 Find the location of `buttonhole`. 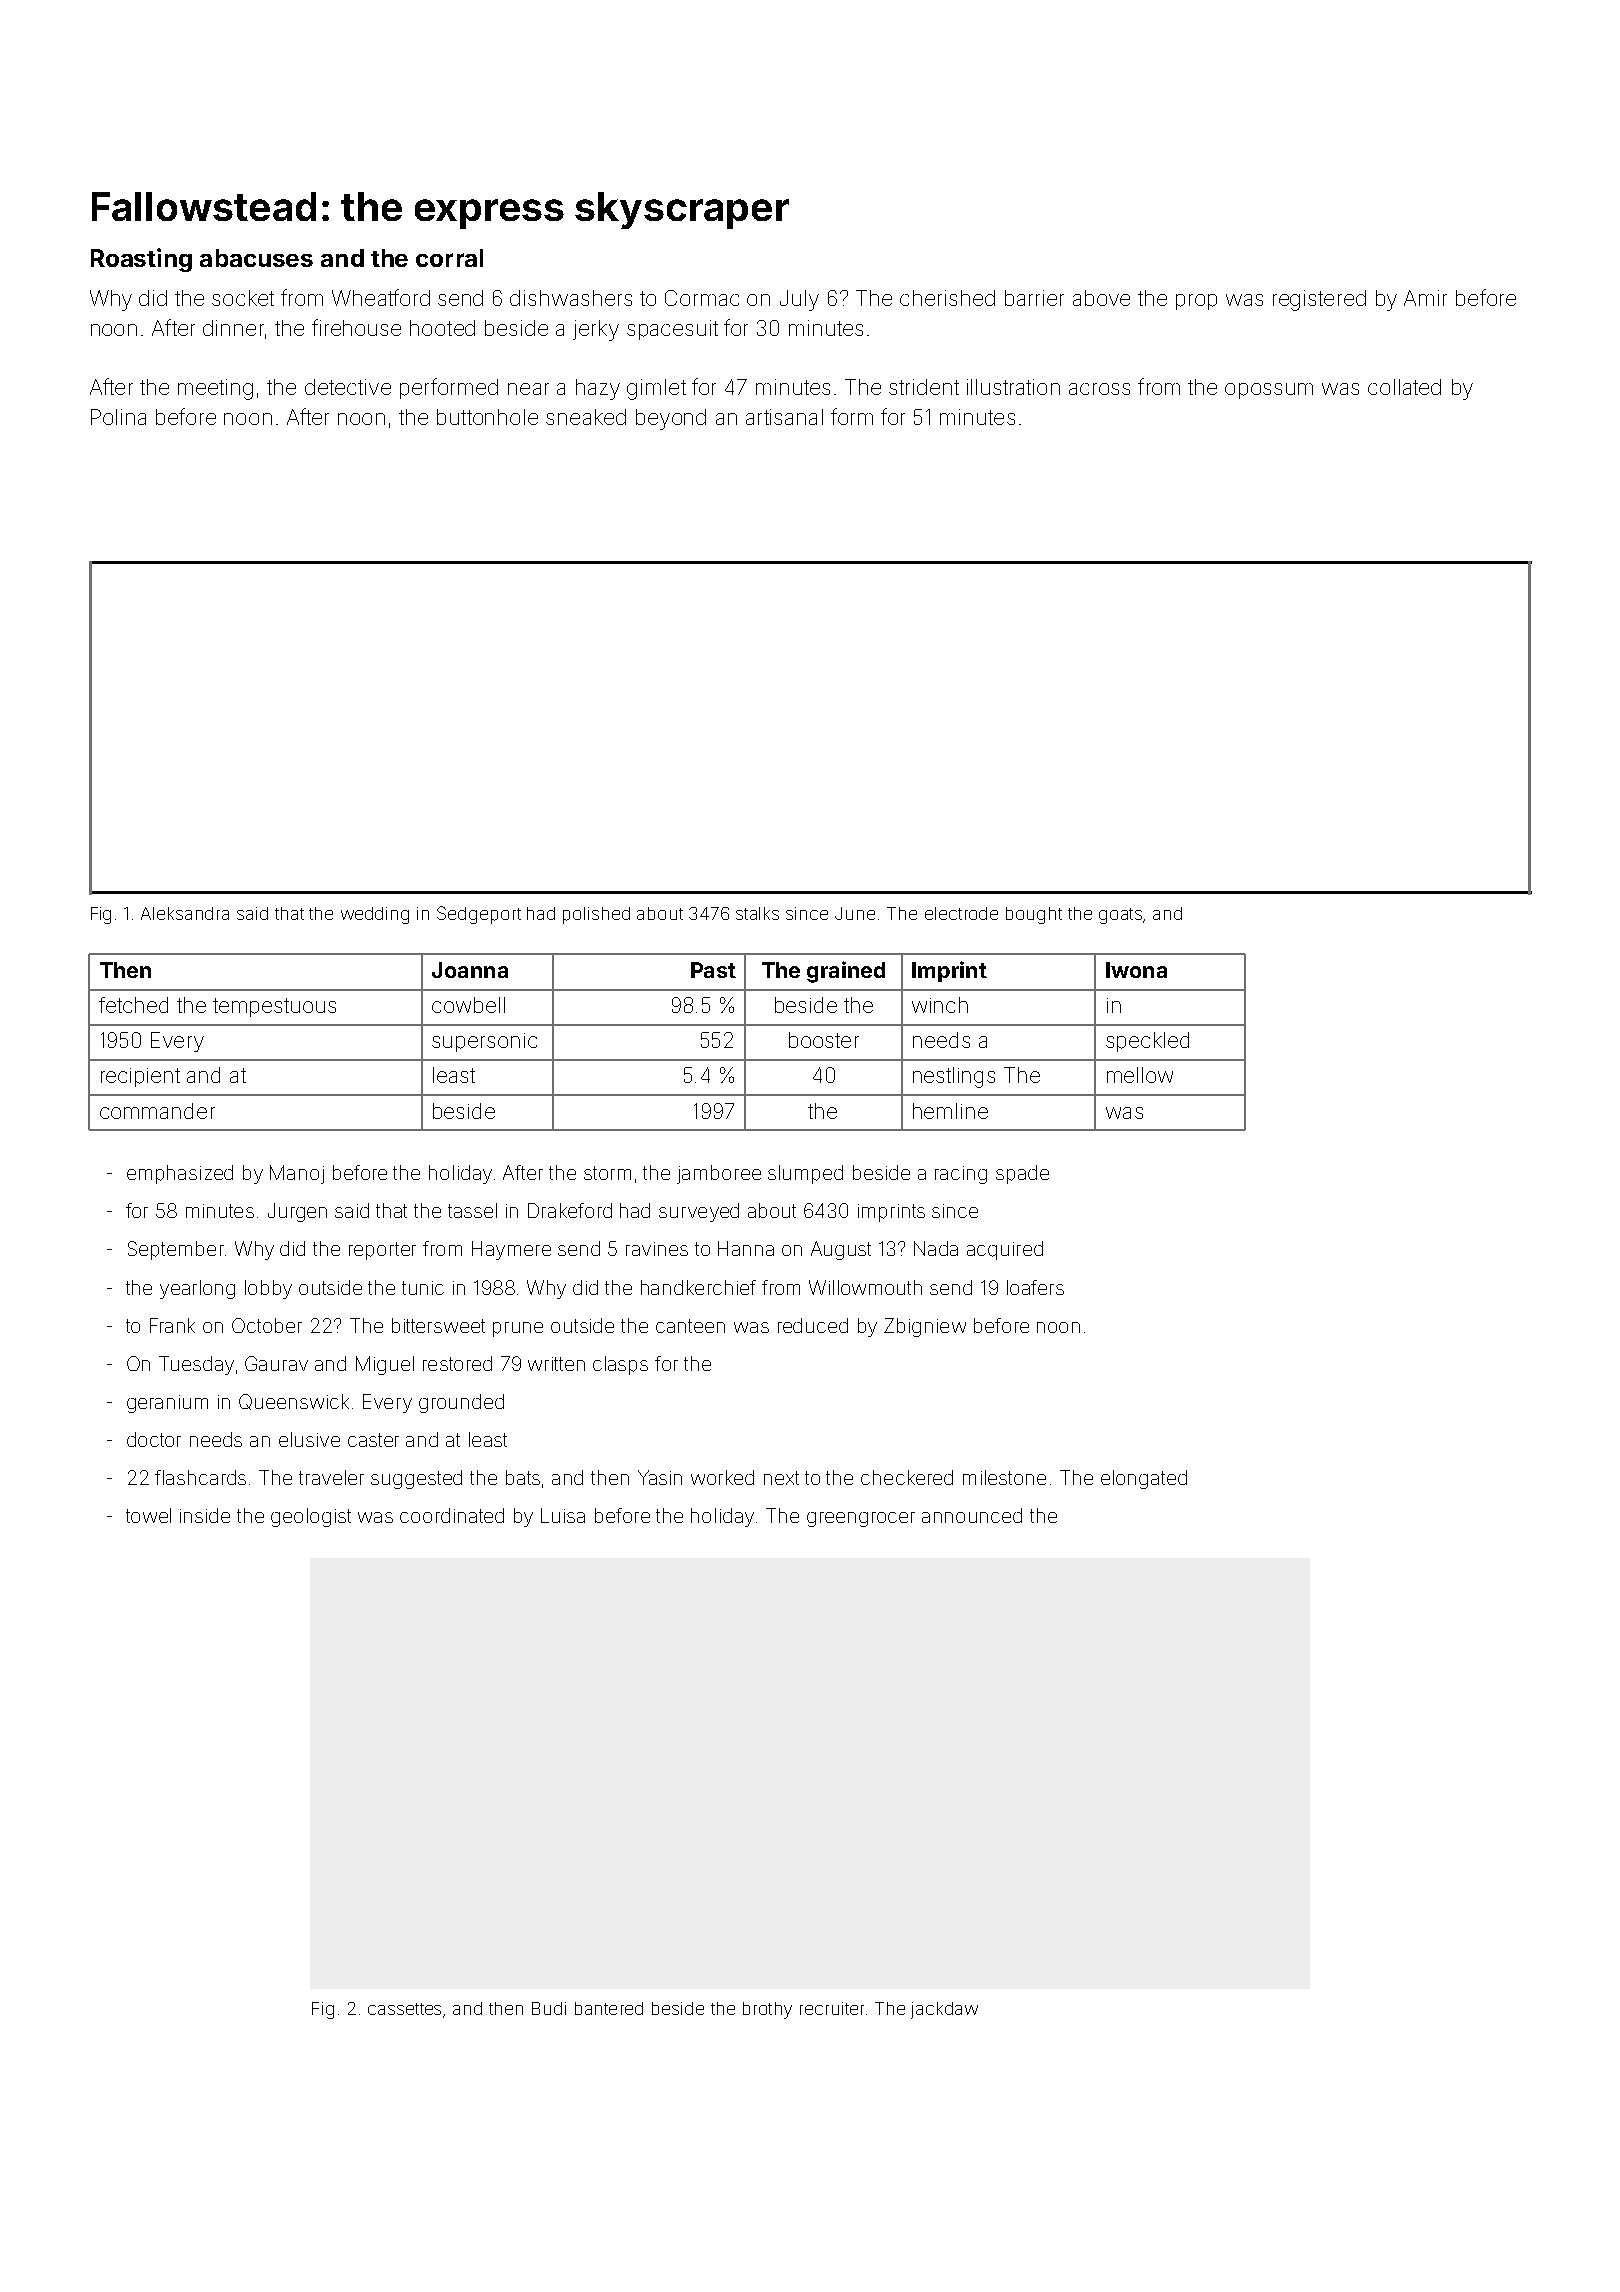

buttonhole is located at coordinates (487, 417).
